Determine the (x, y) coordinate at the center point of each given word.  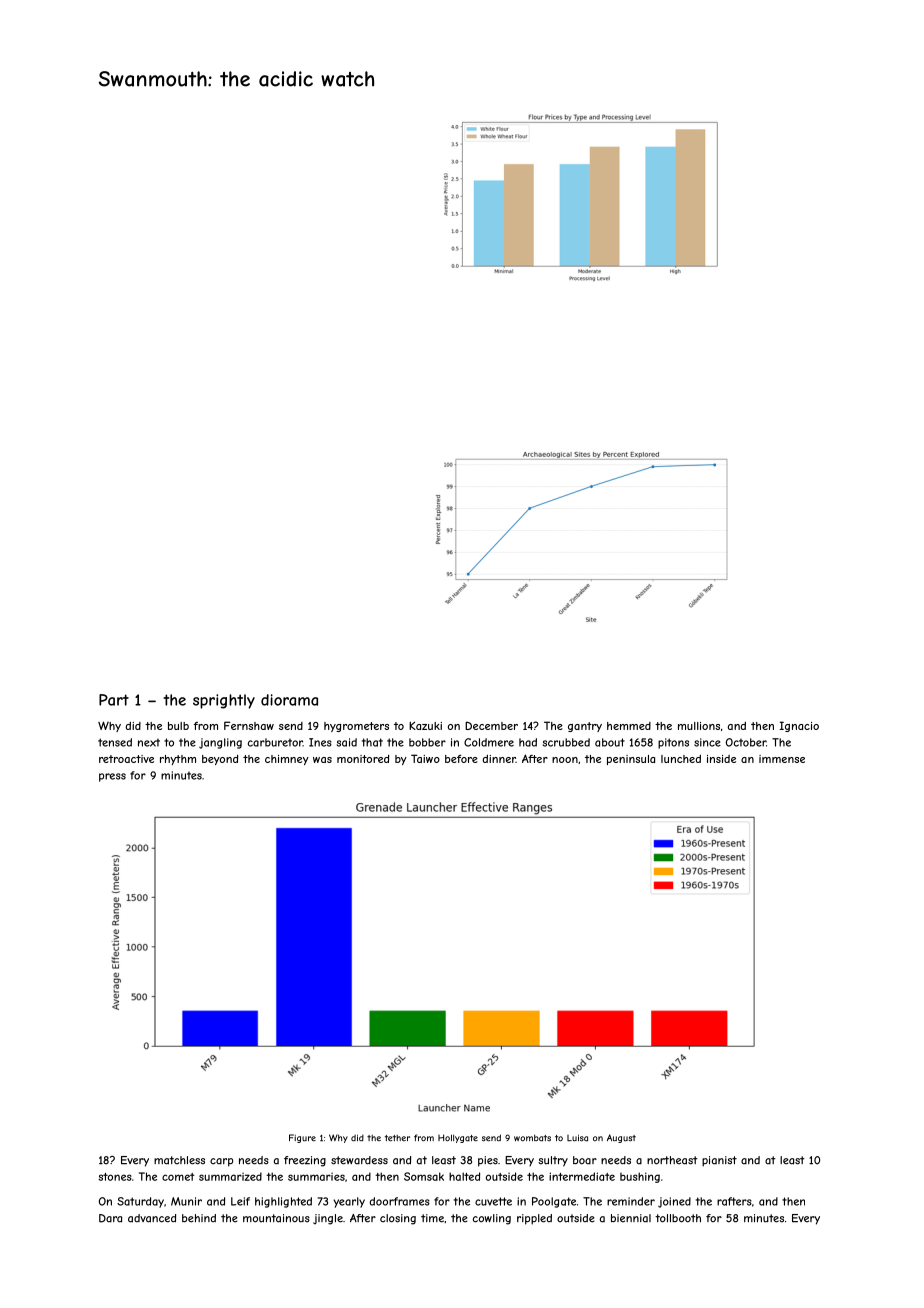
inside (721, 759)
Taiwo (425, 758)
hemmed (629, 726)
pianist (719, 1161)
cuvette (493, 1201)
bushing (640, 1177)
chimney (287, 760)
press (112, 777)
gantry (585, 727)
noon (565, 760)
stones (115, 1177)
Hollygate (458, 1138)
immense (782, 759)
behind (199, 1218)
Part (114, 700)
